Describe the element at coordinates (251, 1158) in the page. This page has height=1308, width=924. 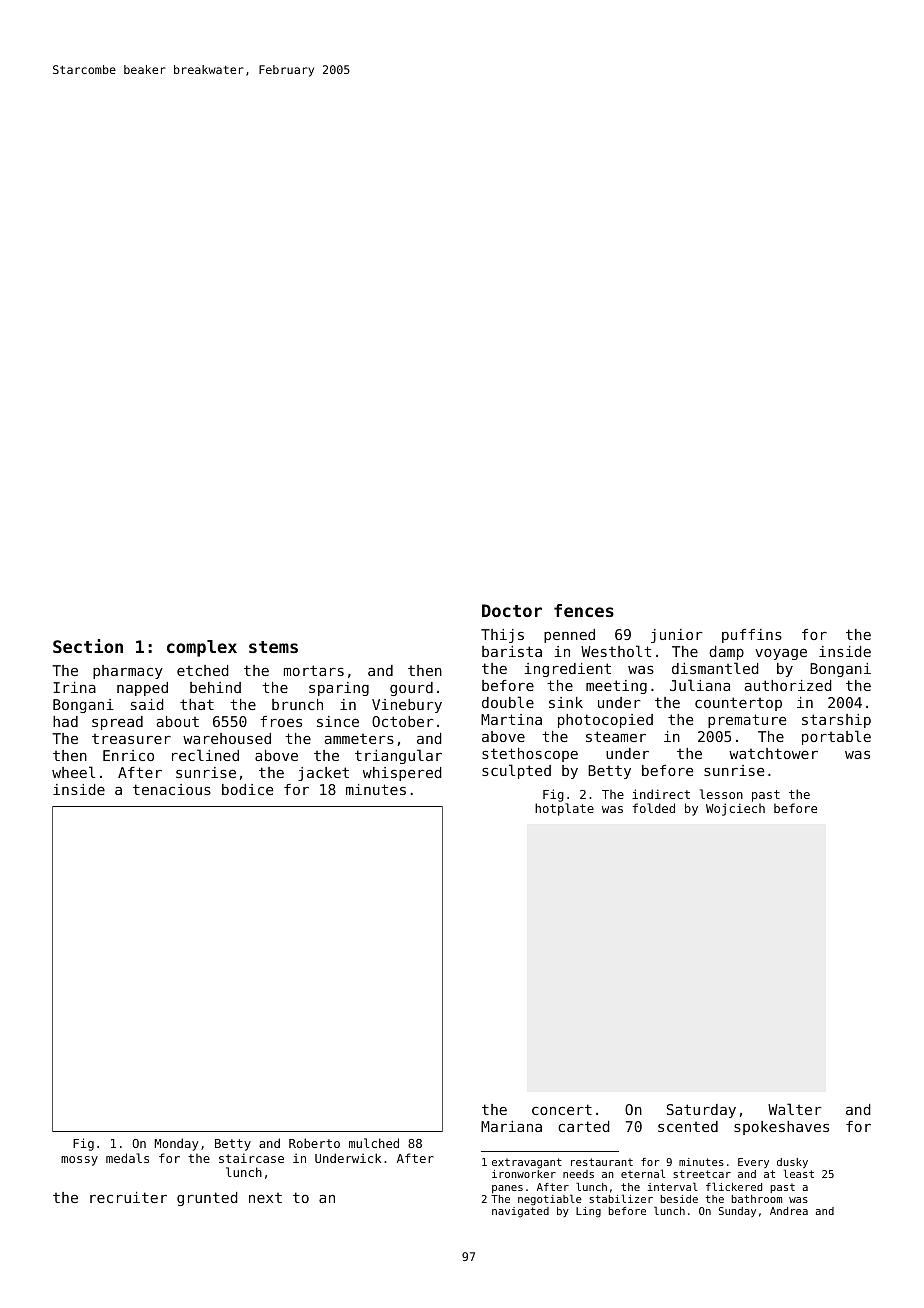
I see `staircase` at that location.
